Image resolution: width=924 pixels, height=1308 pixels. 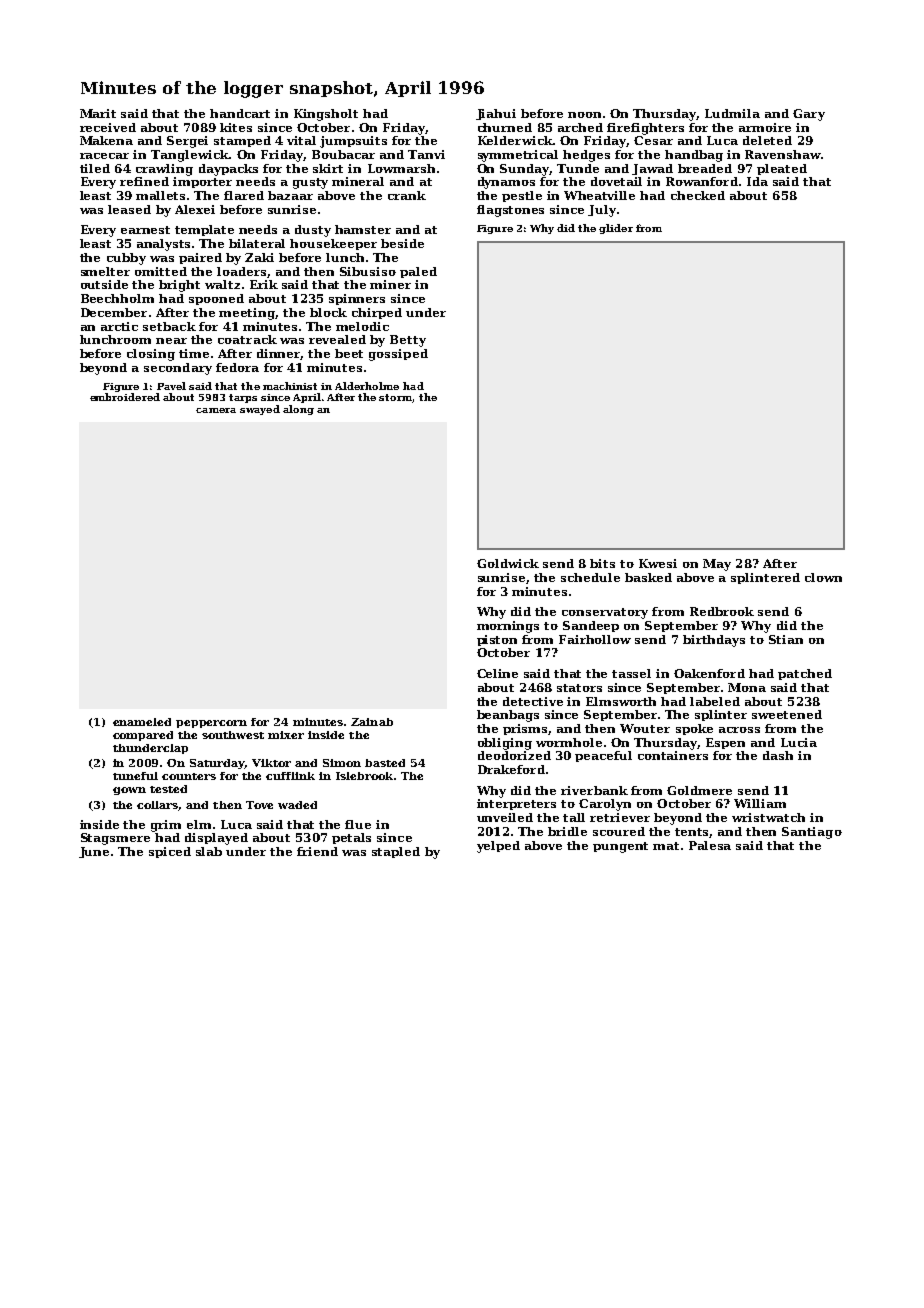 I want to click on Stian, so click(x=786, y=639).
